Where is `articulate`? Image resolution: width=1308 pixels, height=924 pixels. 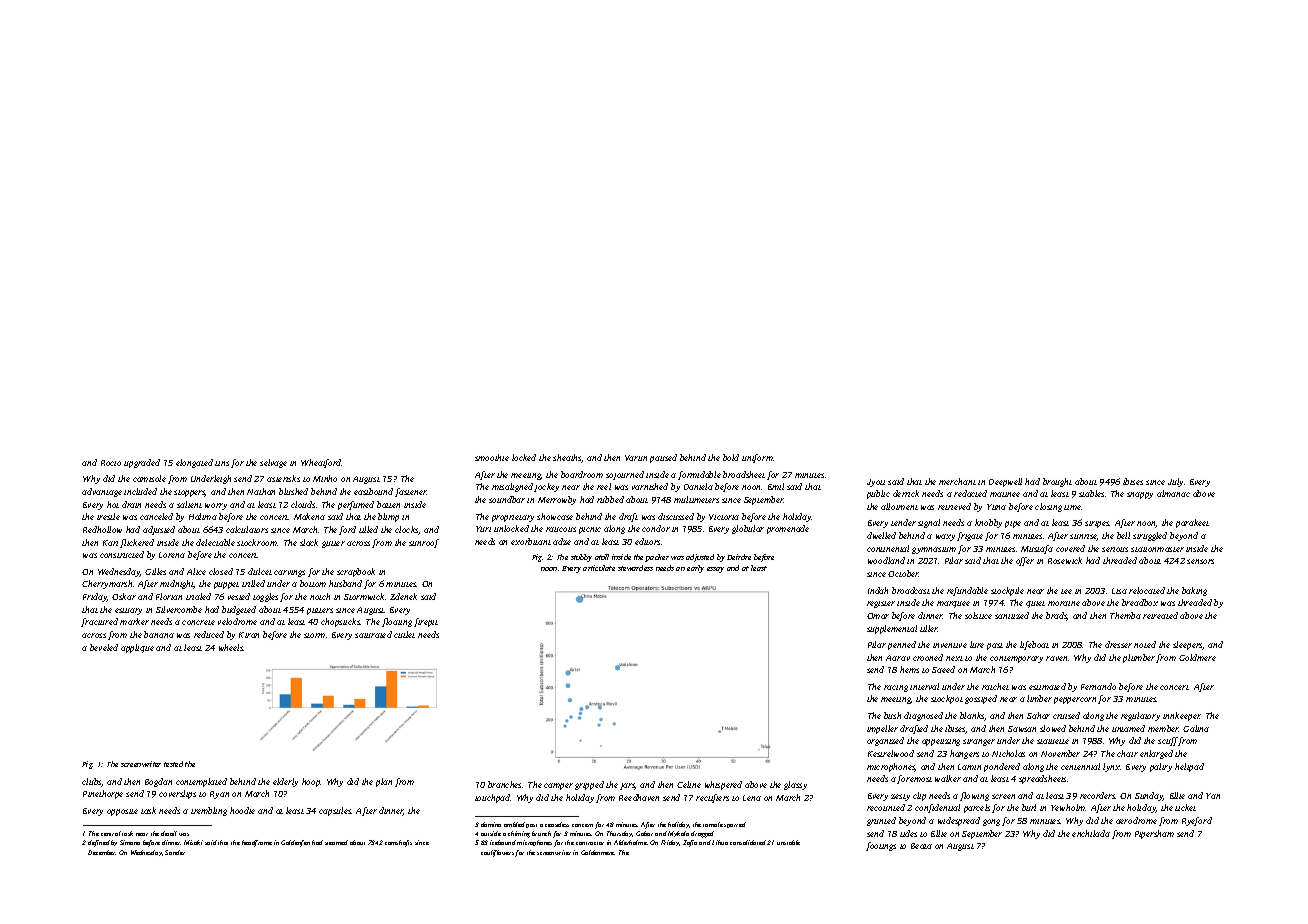 articulate is located at coordinates (599, 568).
